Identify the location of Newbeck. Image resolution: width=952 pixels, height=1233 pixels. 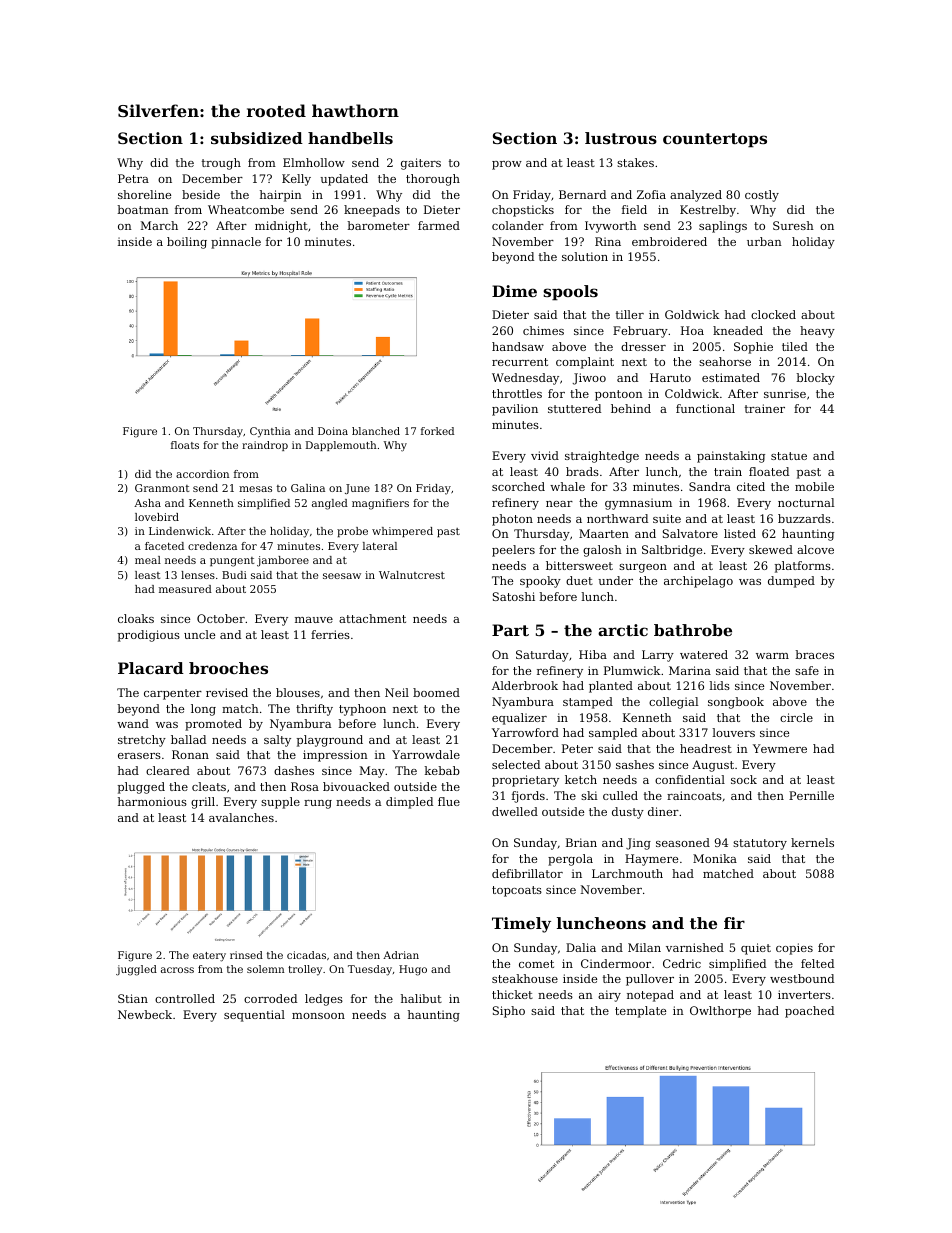
(145, 1014).
